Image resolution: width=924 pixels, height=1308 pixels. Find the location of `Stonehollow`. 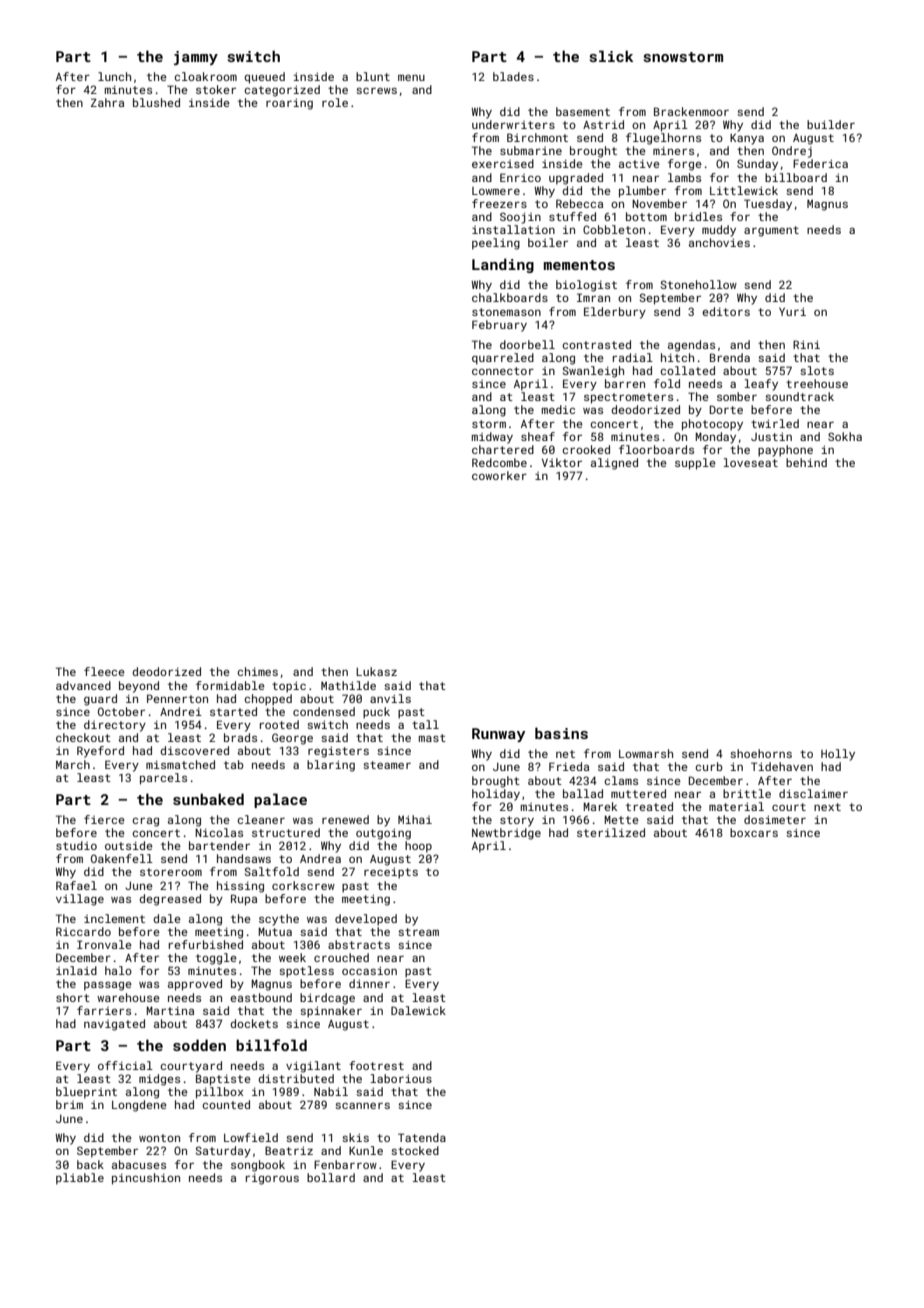

Stonehollow is located at coordinates (699, 284).
